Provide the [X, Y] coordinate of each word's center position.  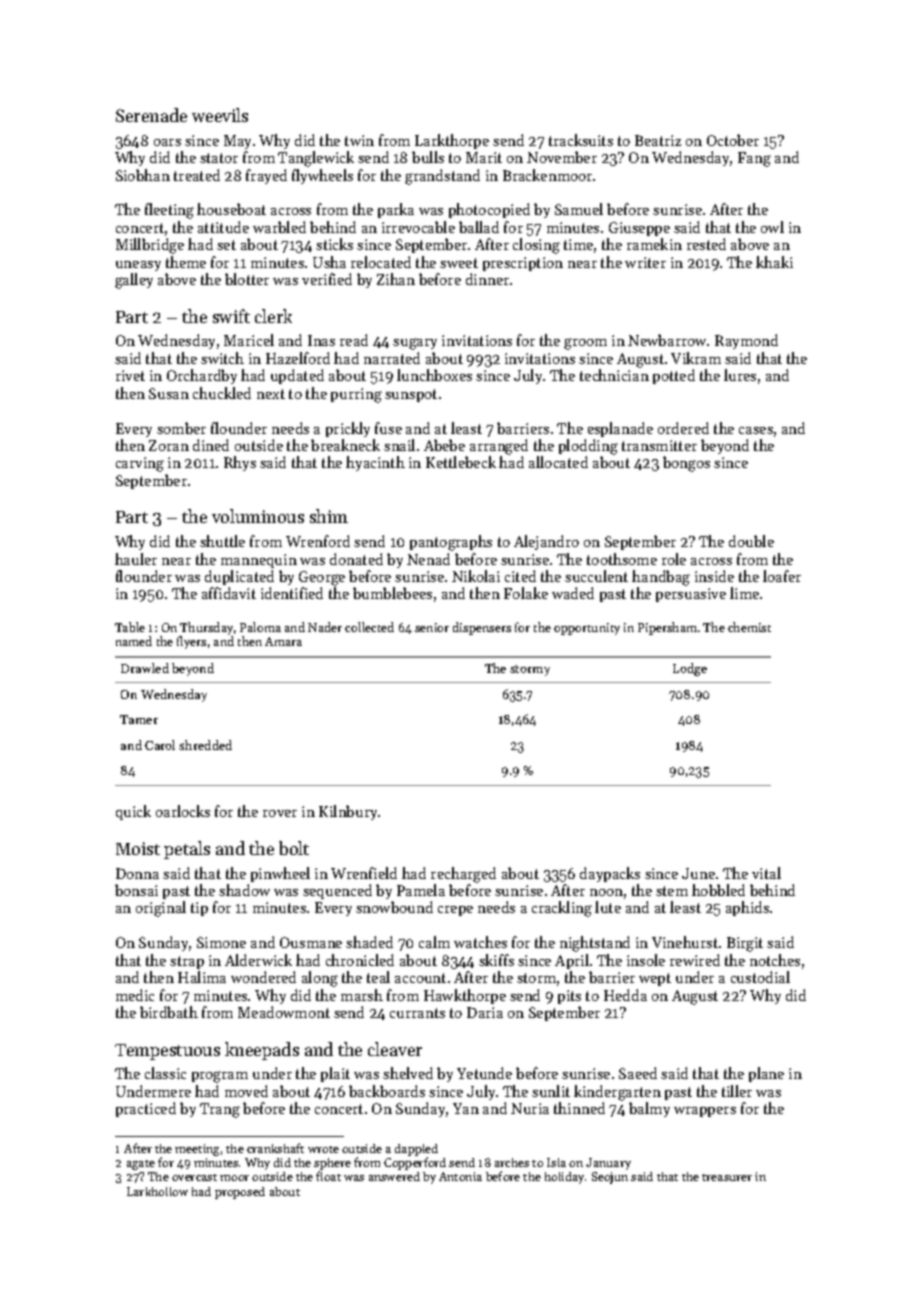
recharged [463, 875]
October [733, 140]
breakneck [345, 445]
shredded [205, 745]
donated [356, 559]
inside [714, 576]
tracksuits [581, 140]
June [698, 873]
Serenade [151, 115]
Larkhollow [157, 1191]
